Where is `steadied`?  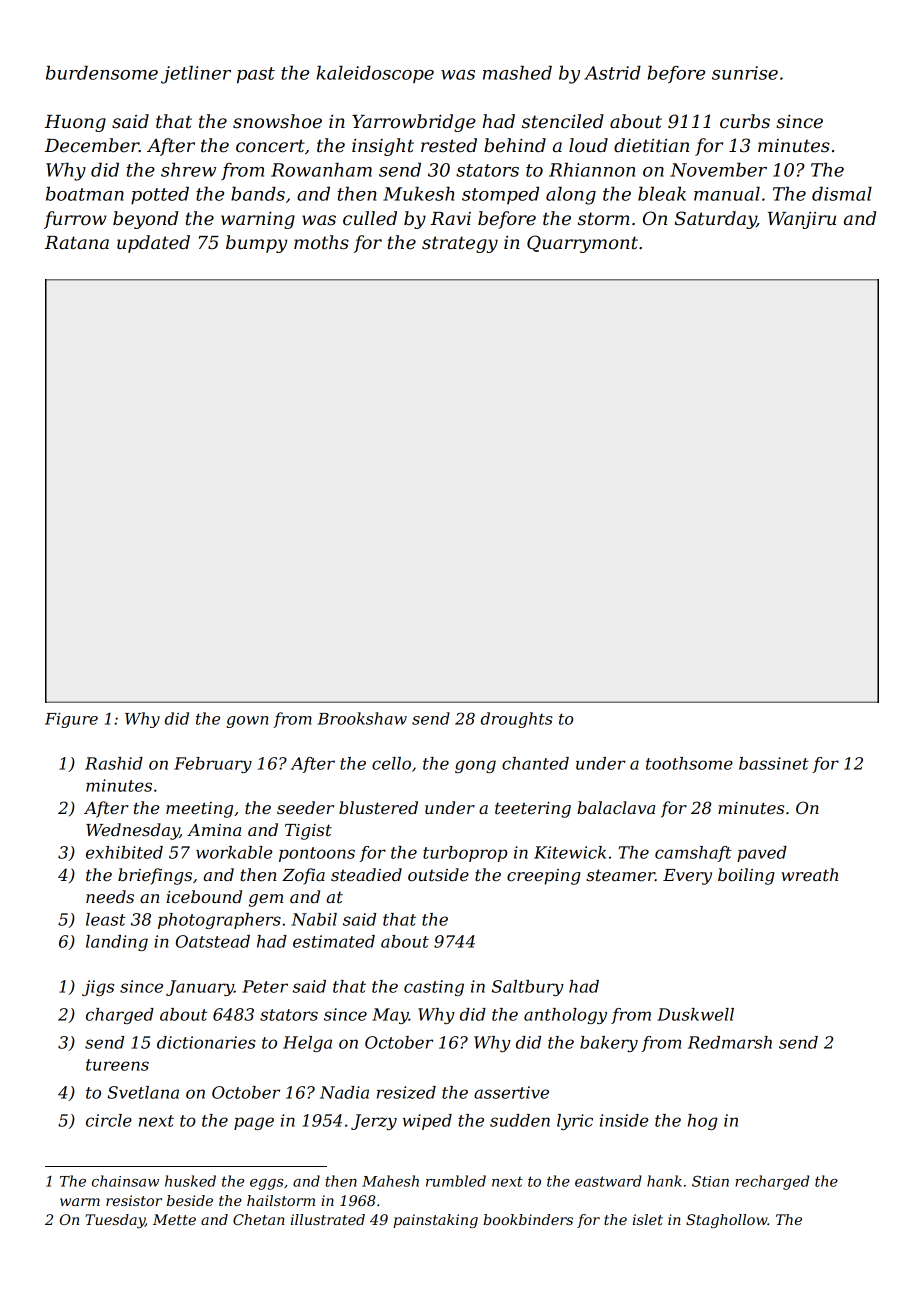
steadied is located at coordinates (366, 874).
